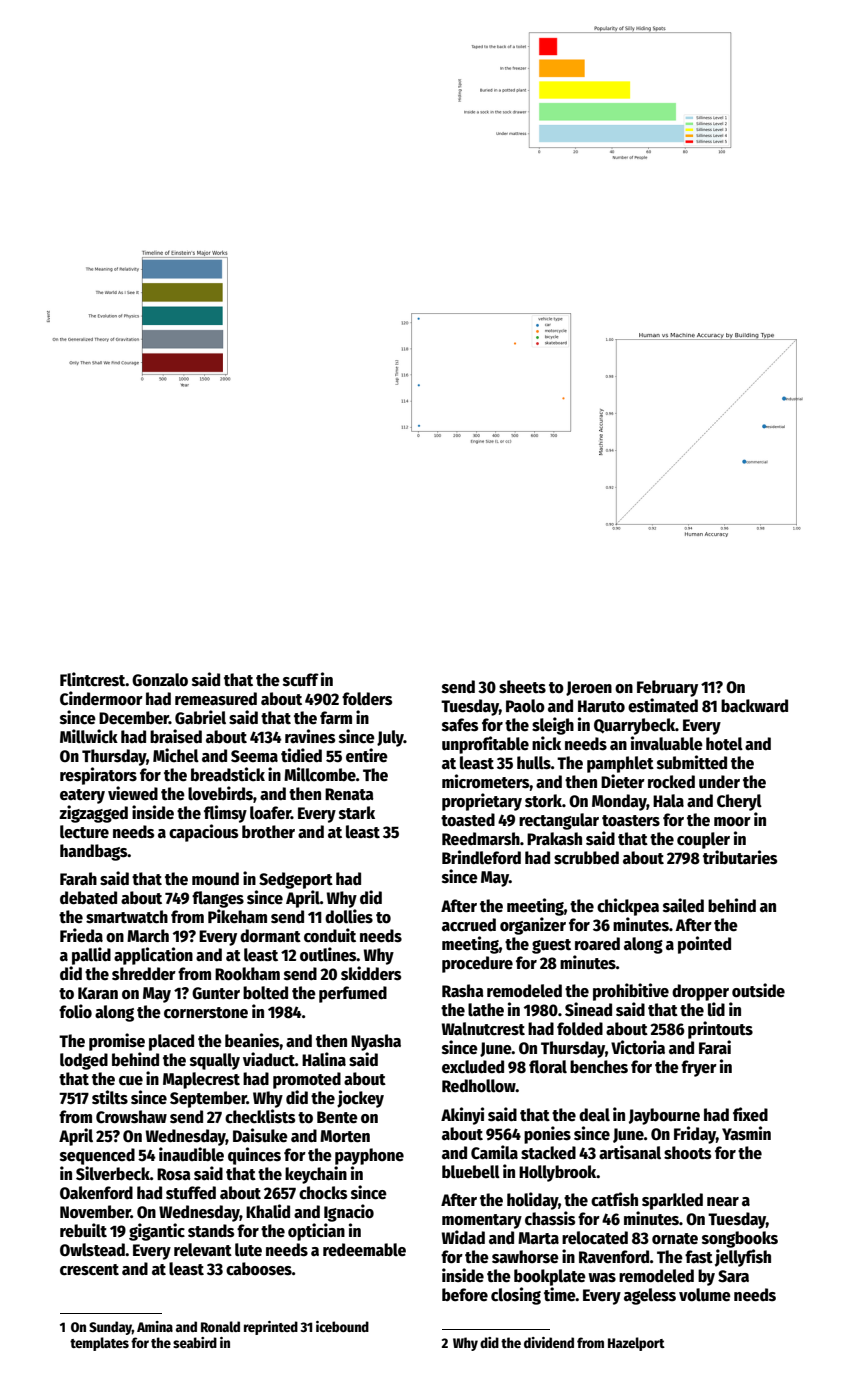  Describe the element at coordinates (758, 990) in the page. I see `outside` at that location.
